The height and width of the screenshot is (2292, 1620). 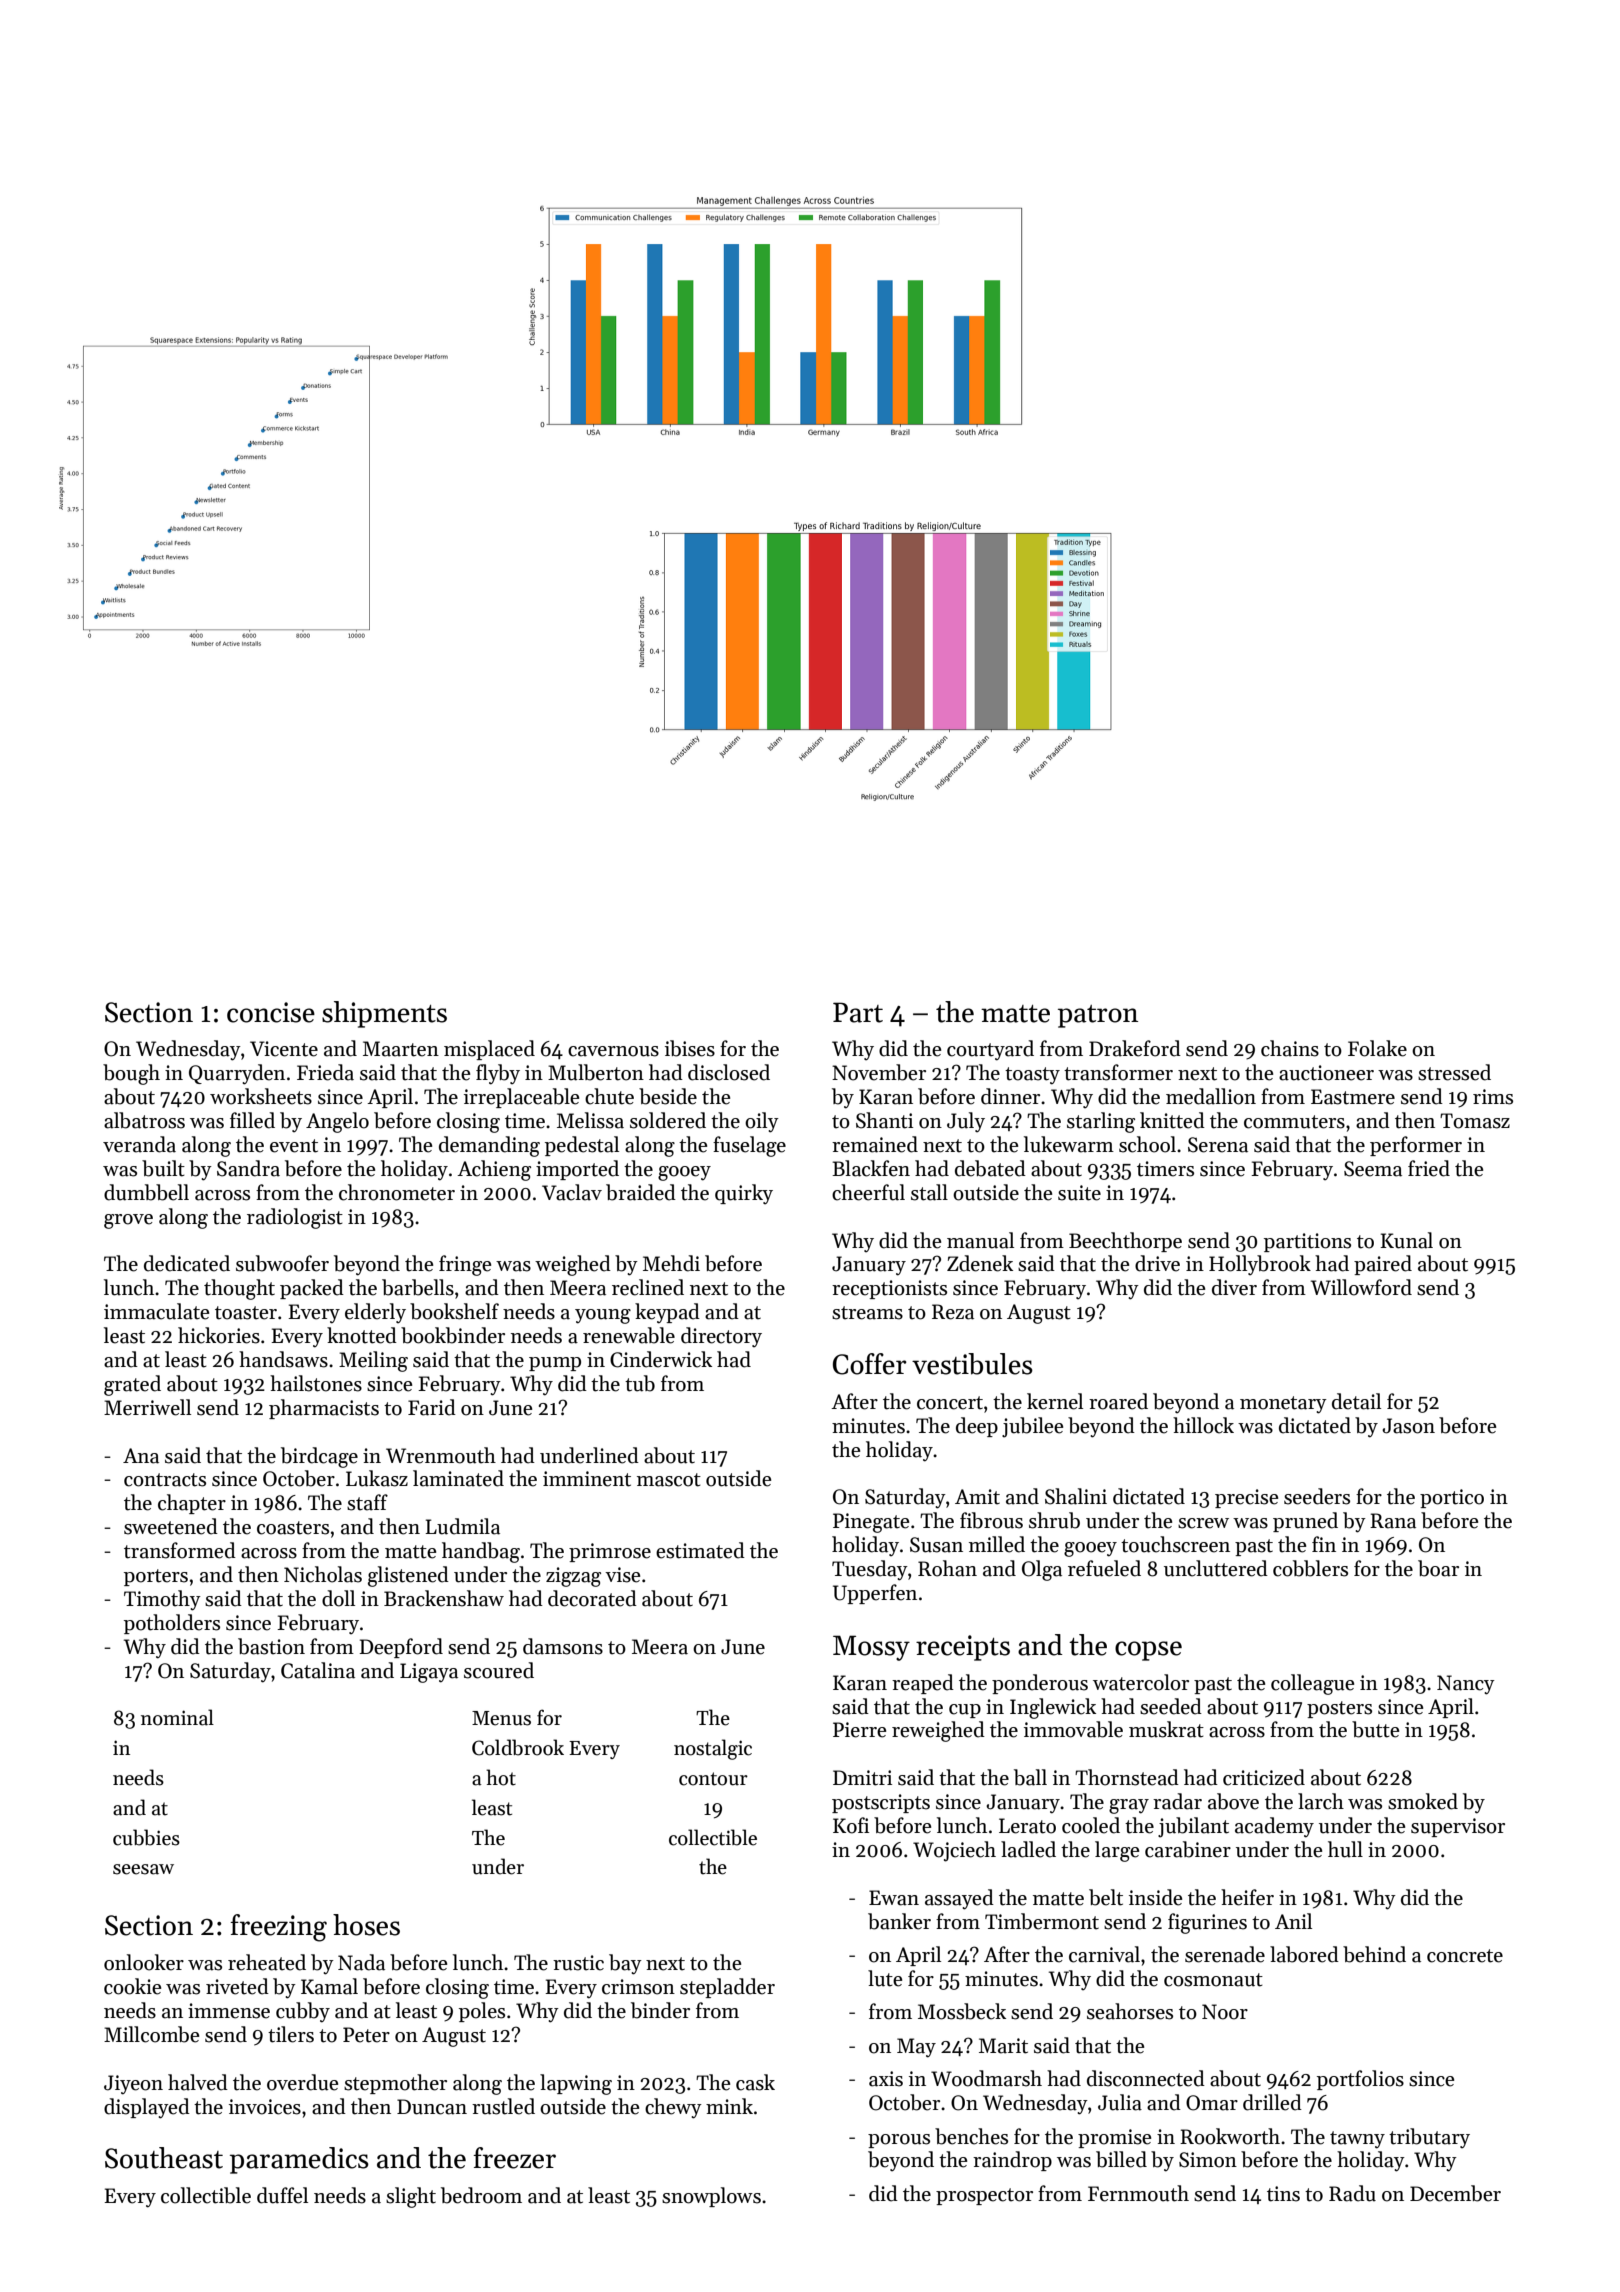 What do you see at coordinates (899, 1921) in the screenshot?
I see `banker` at bounding box center [899, 1921].
